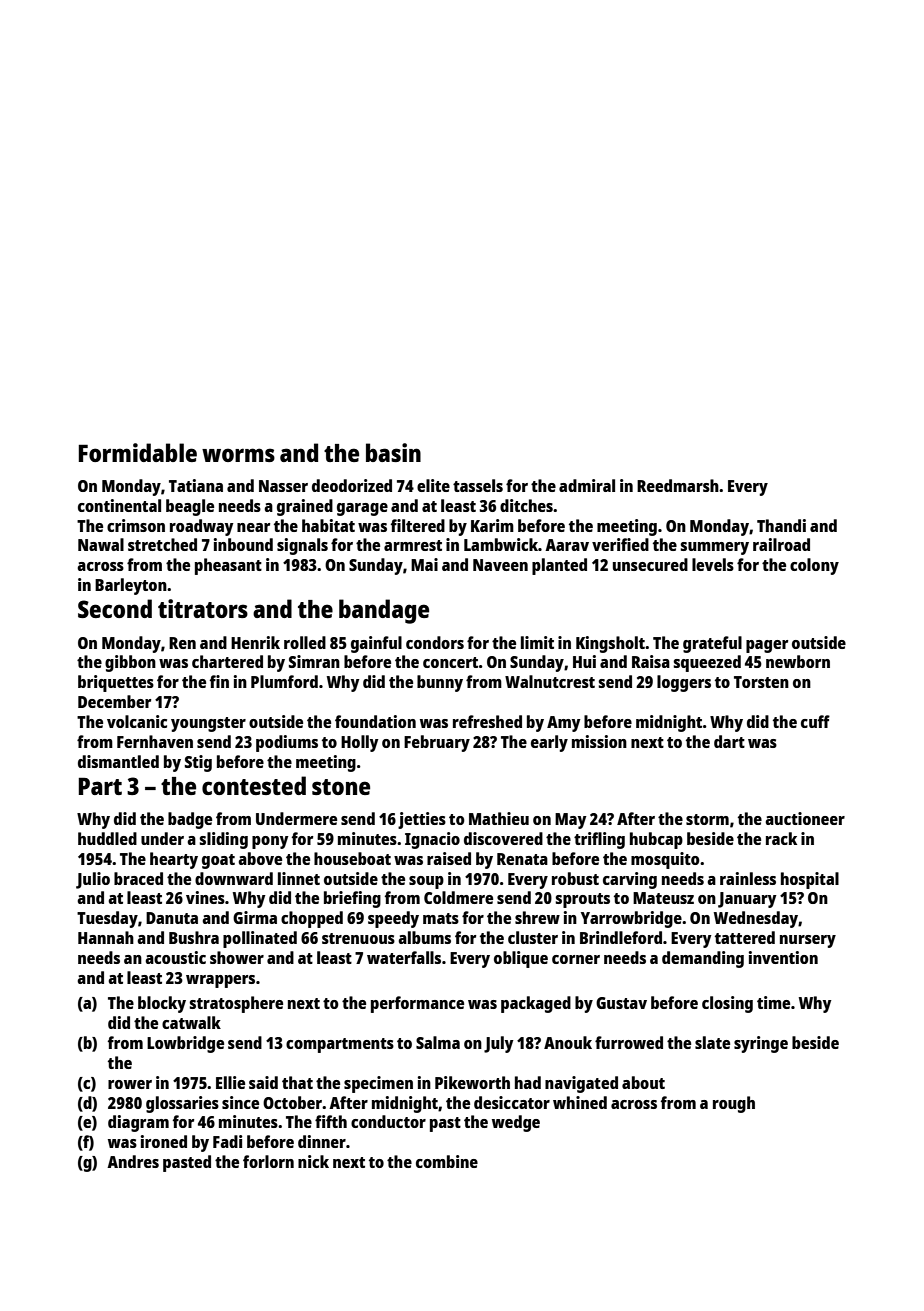 This screenshot has width=924, height=1311. Describe the element at coordinates (783, 957) in the screenshot. I see `invention` at that location.
